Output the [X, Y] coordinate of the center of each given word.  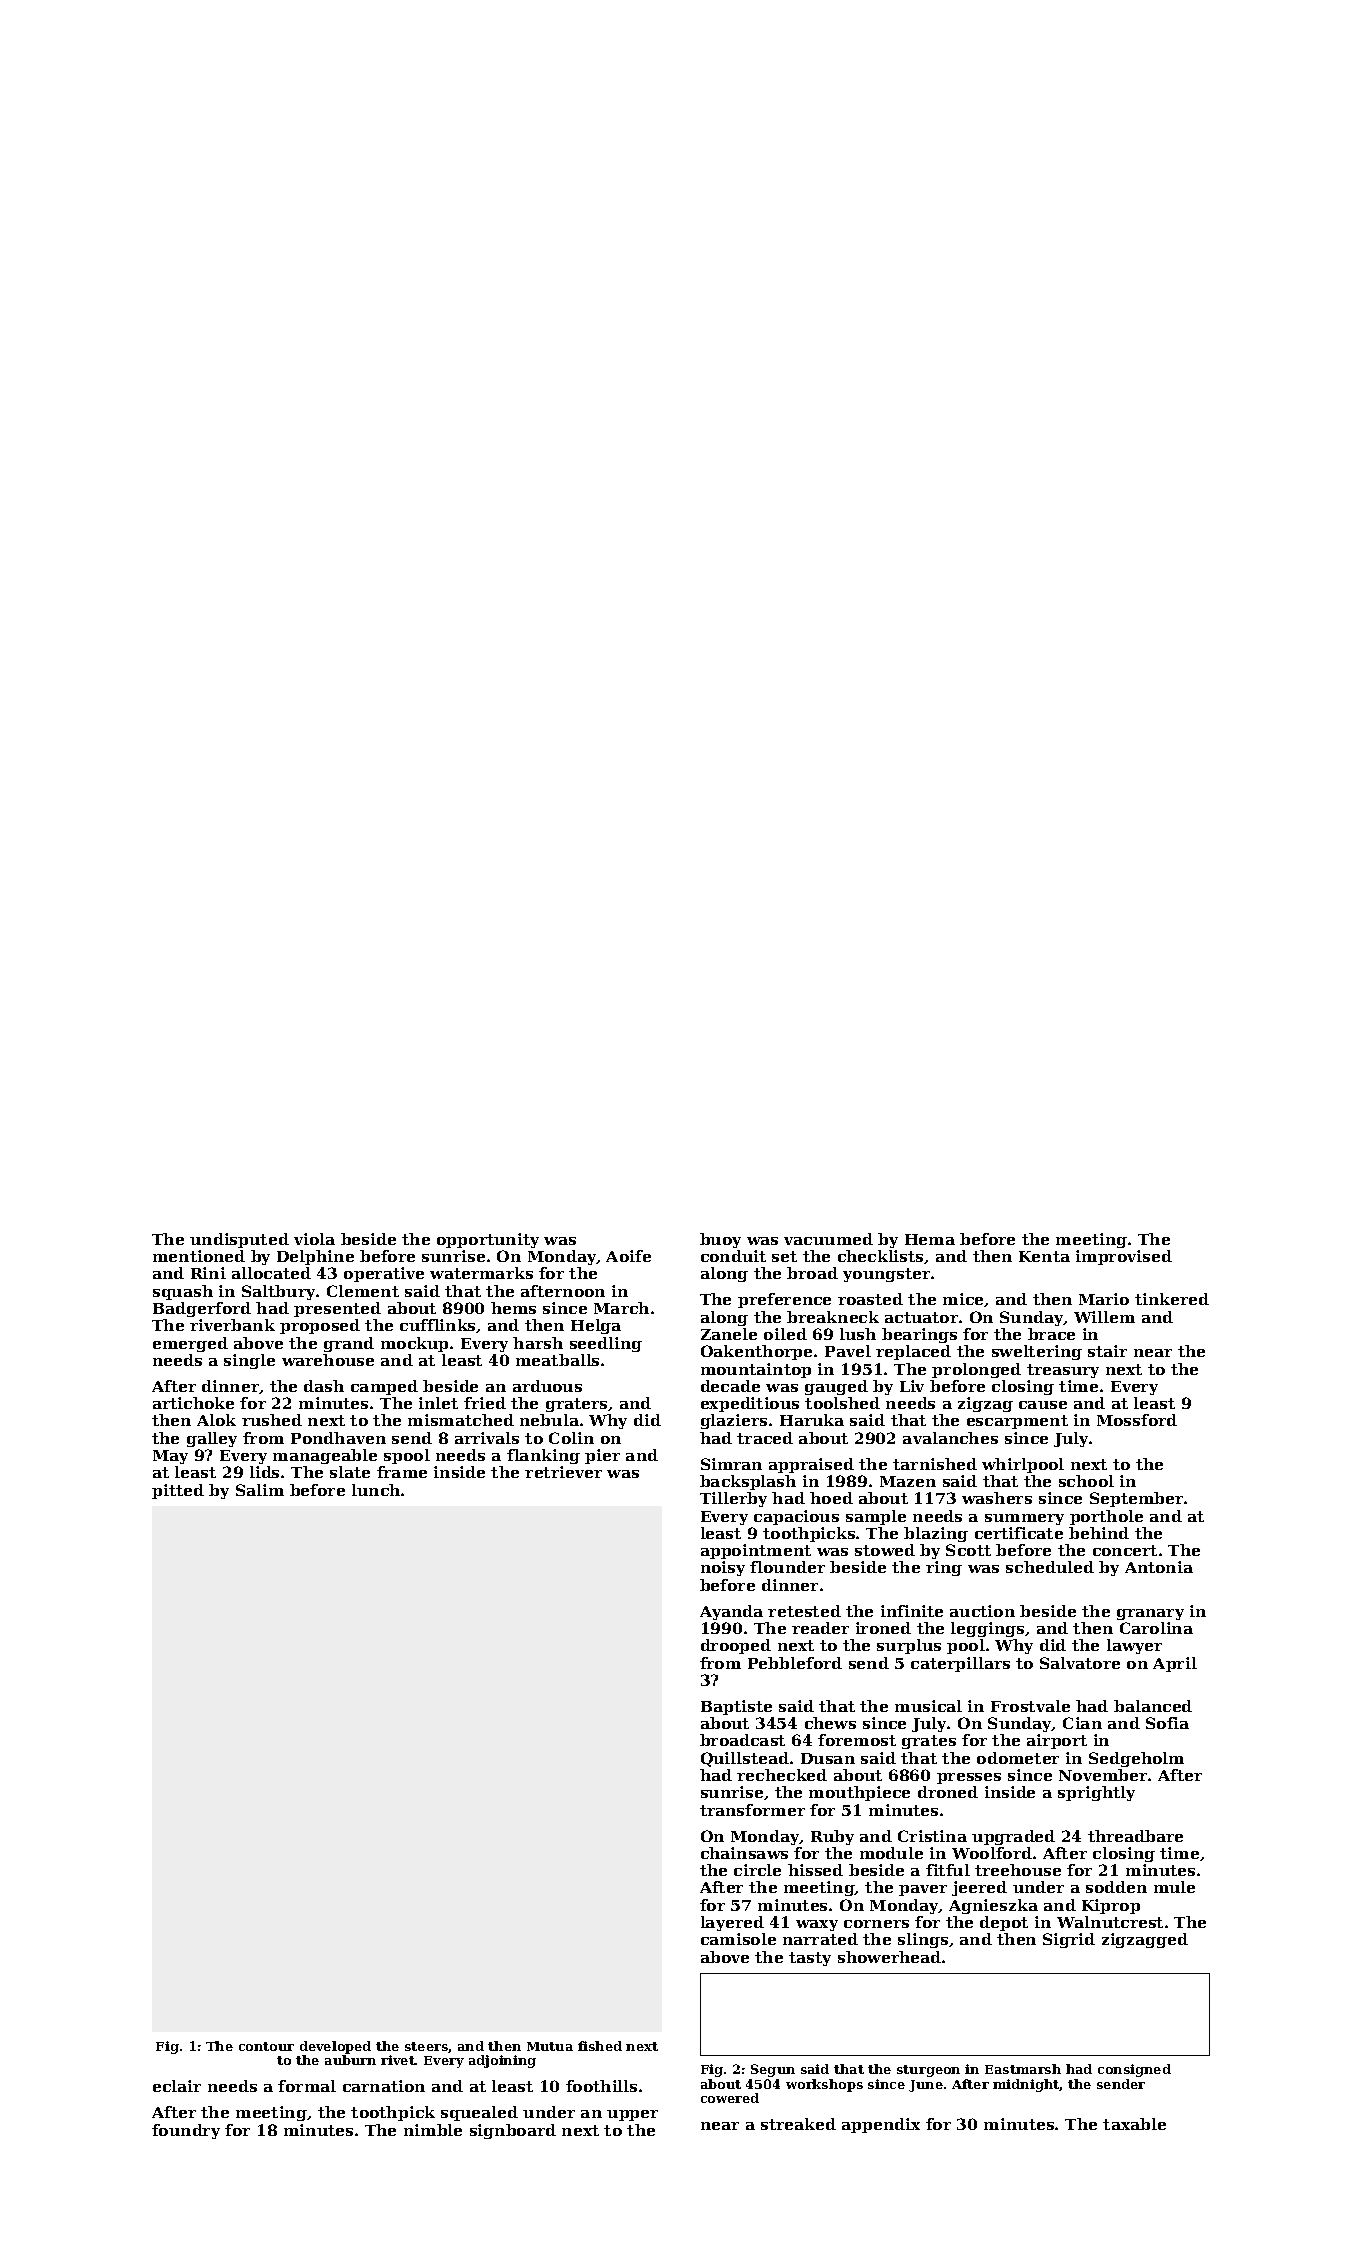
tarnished [935, 1464]
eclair [177, 2086]
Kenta [1044, 1256]
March [621, 1308]
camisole [738, 1939]
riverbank [232, 1325]
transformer [752, 1810]
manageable [325, 1456]
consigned [1134, 2070]
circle [757, 1870]
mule [1174, 1887]
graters [576, 1405]
